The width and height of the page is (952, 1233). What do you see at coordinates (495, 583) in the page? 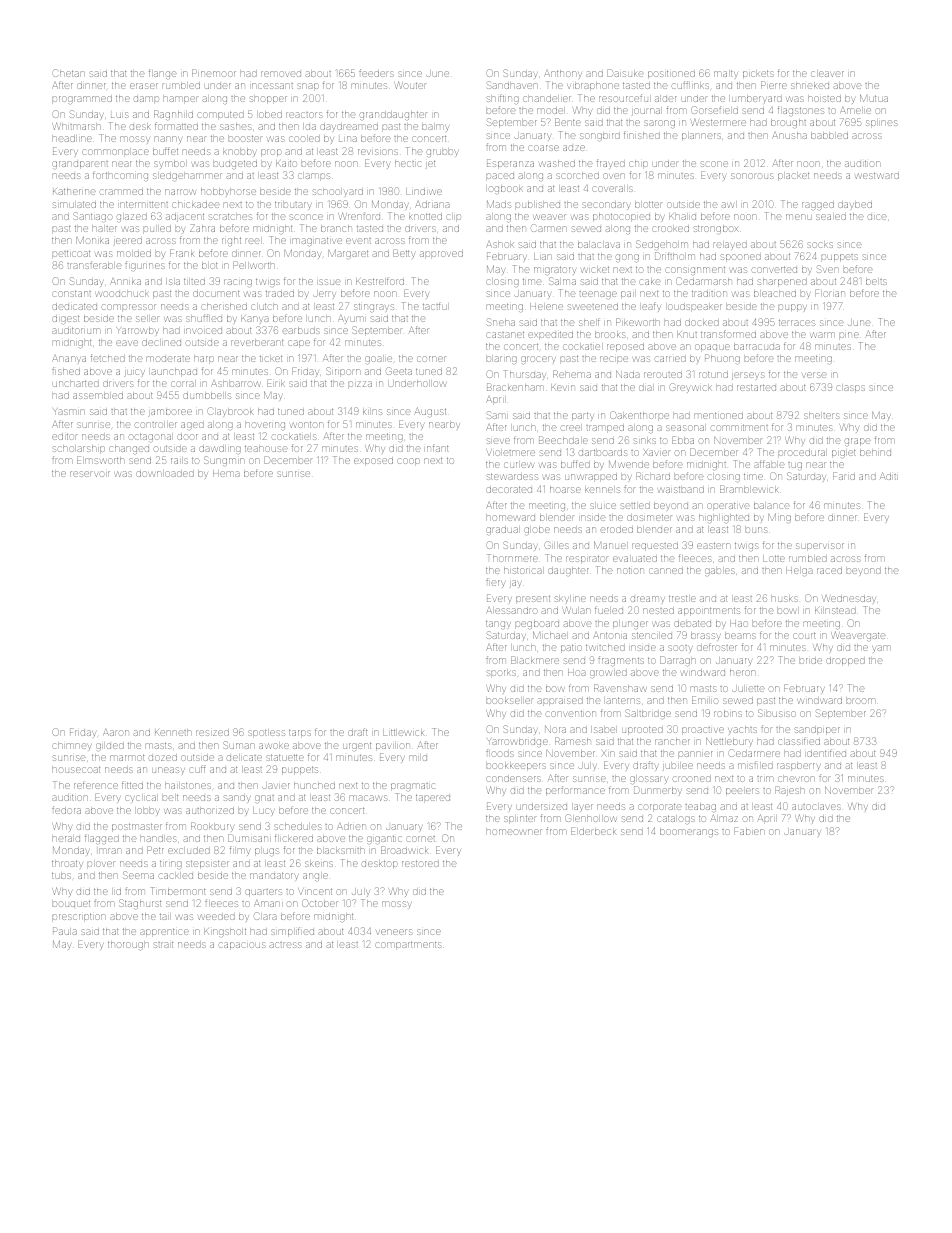
I see `fiery` at bounding box center [495, 583].
